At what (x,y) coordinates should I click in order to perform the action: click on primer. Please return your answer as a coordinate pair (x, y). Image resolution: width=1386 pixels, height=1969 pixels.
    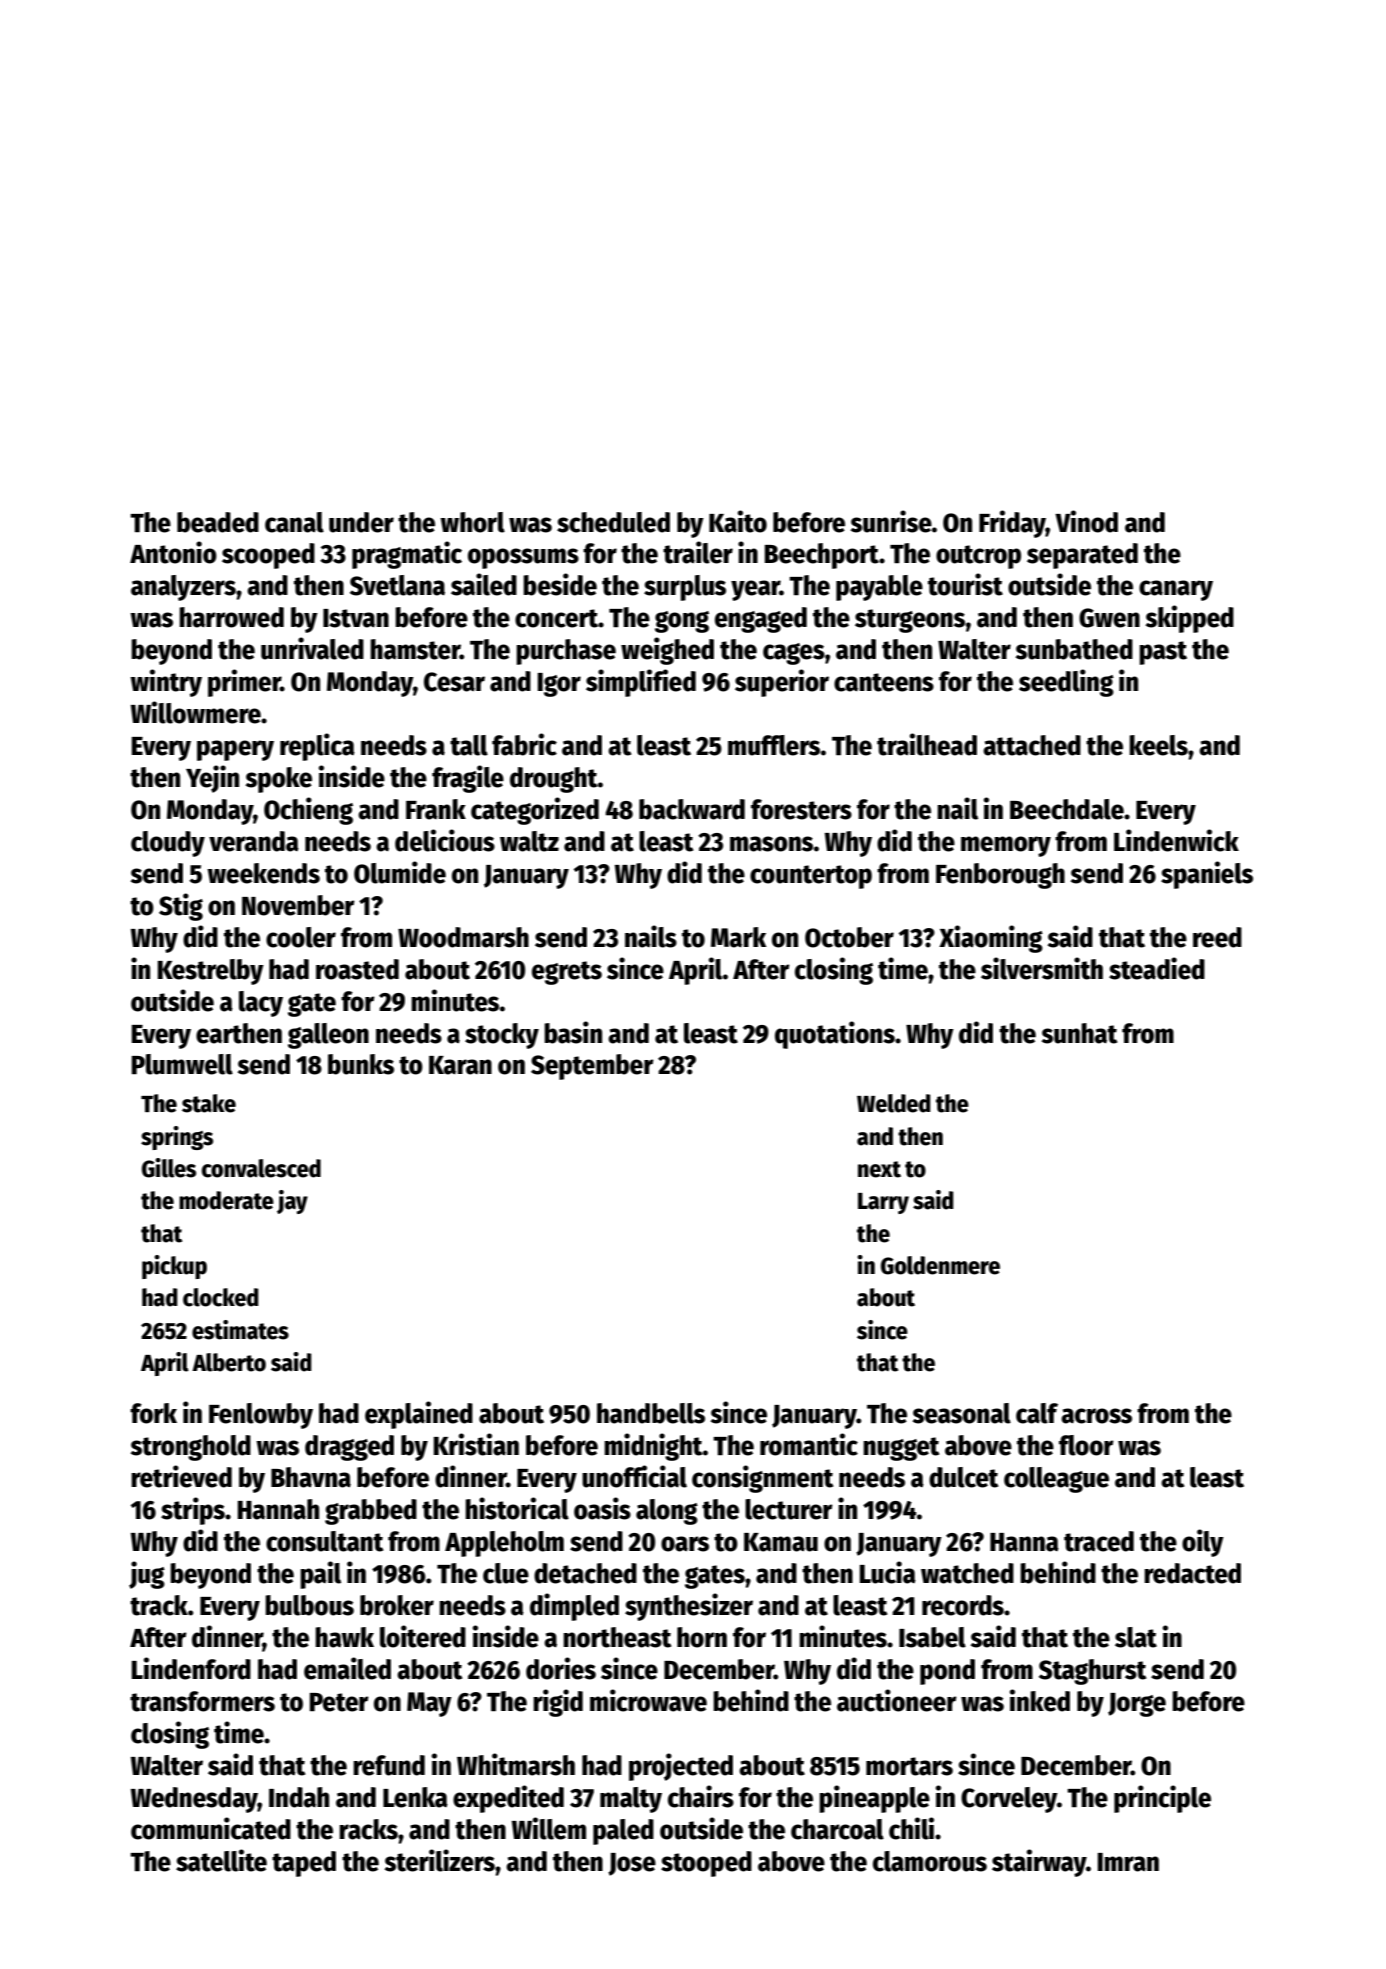
    Looking at the image, I should click on (244, 683).
